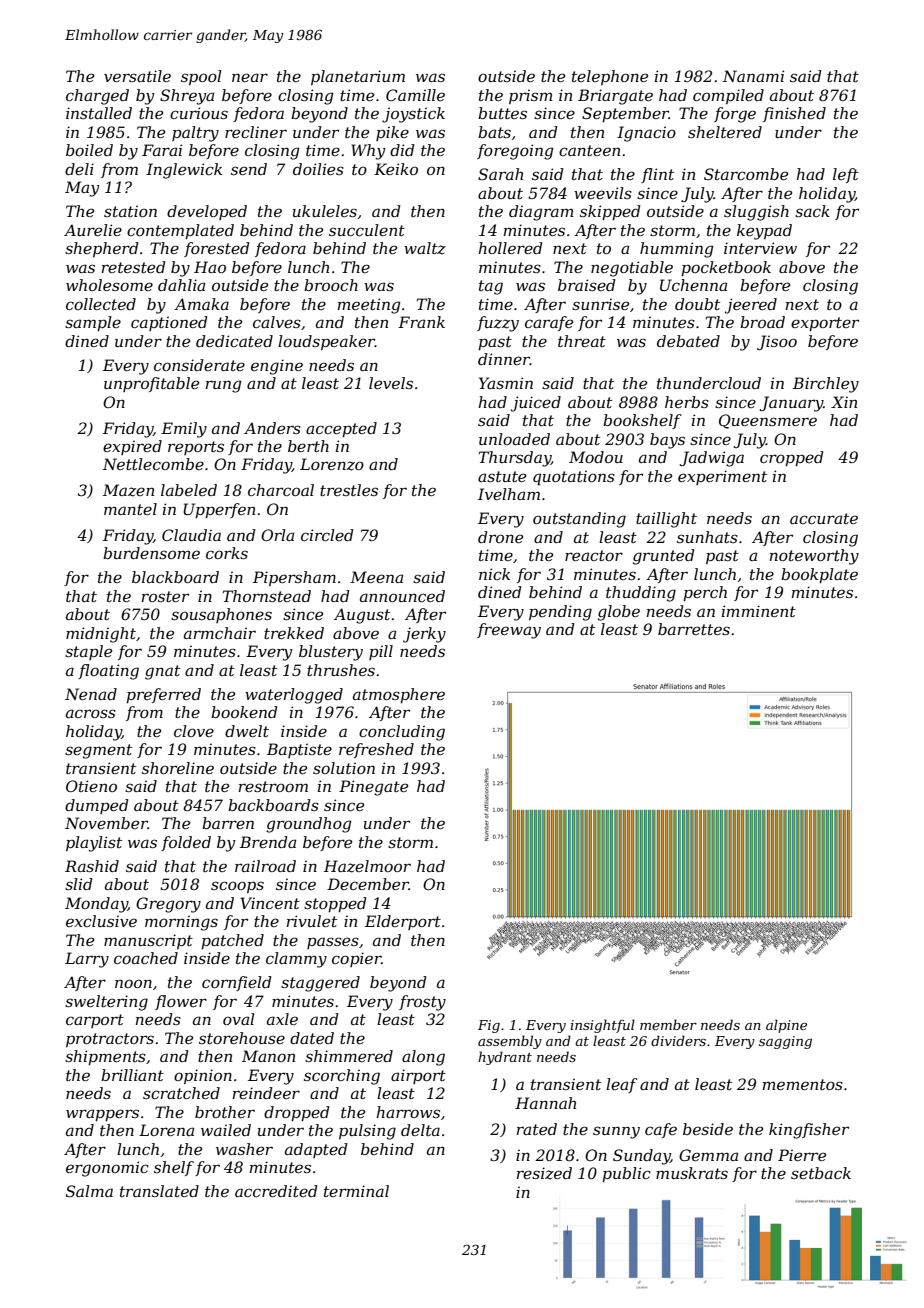 The image size is (924, 1308). What do you see at coordinates (786, 1026) in the screenshot?
I see `alpine` at bounding box center [786, 1026].
